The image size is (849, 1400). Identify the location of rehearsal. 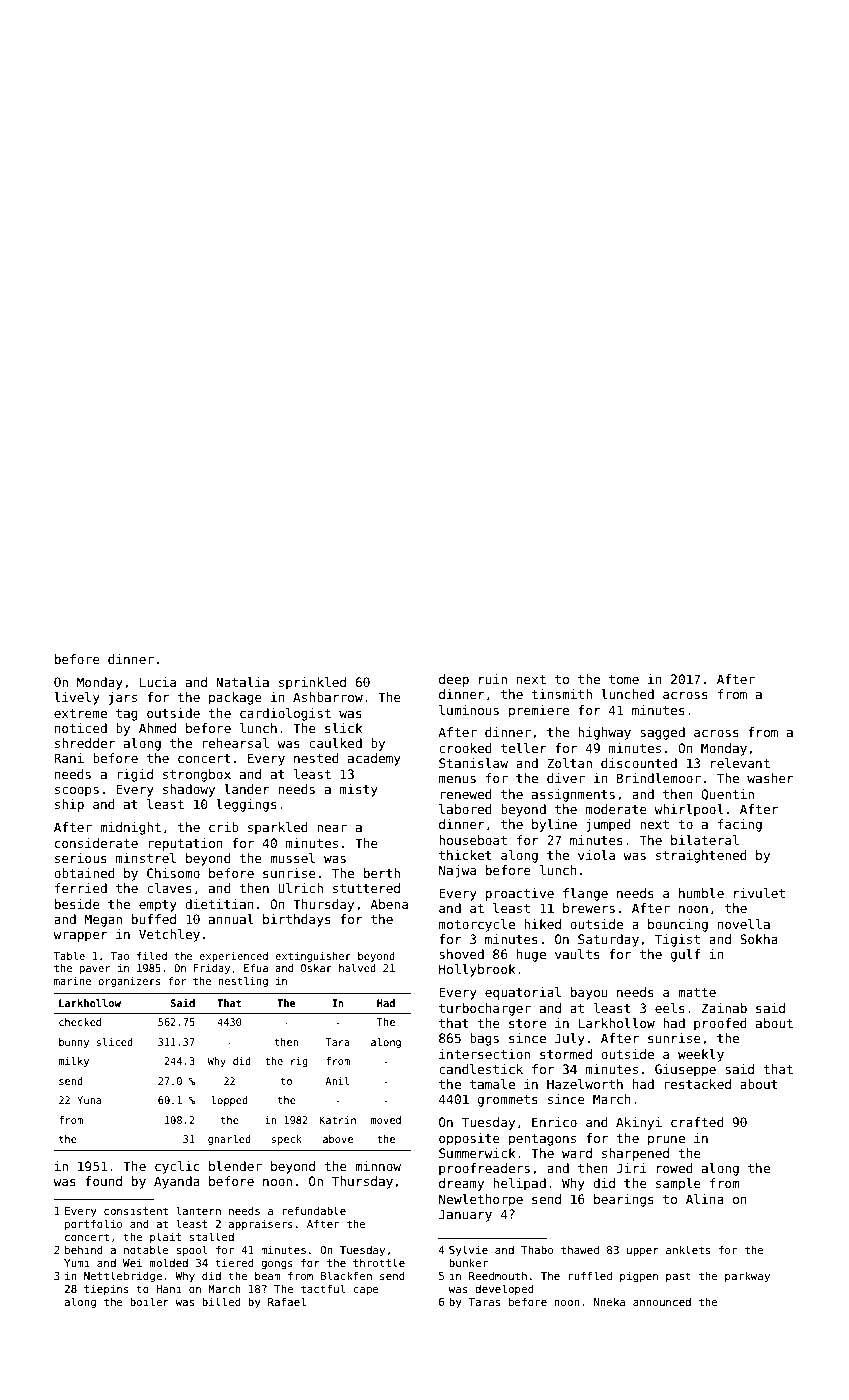
(235, 743).
